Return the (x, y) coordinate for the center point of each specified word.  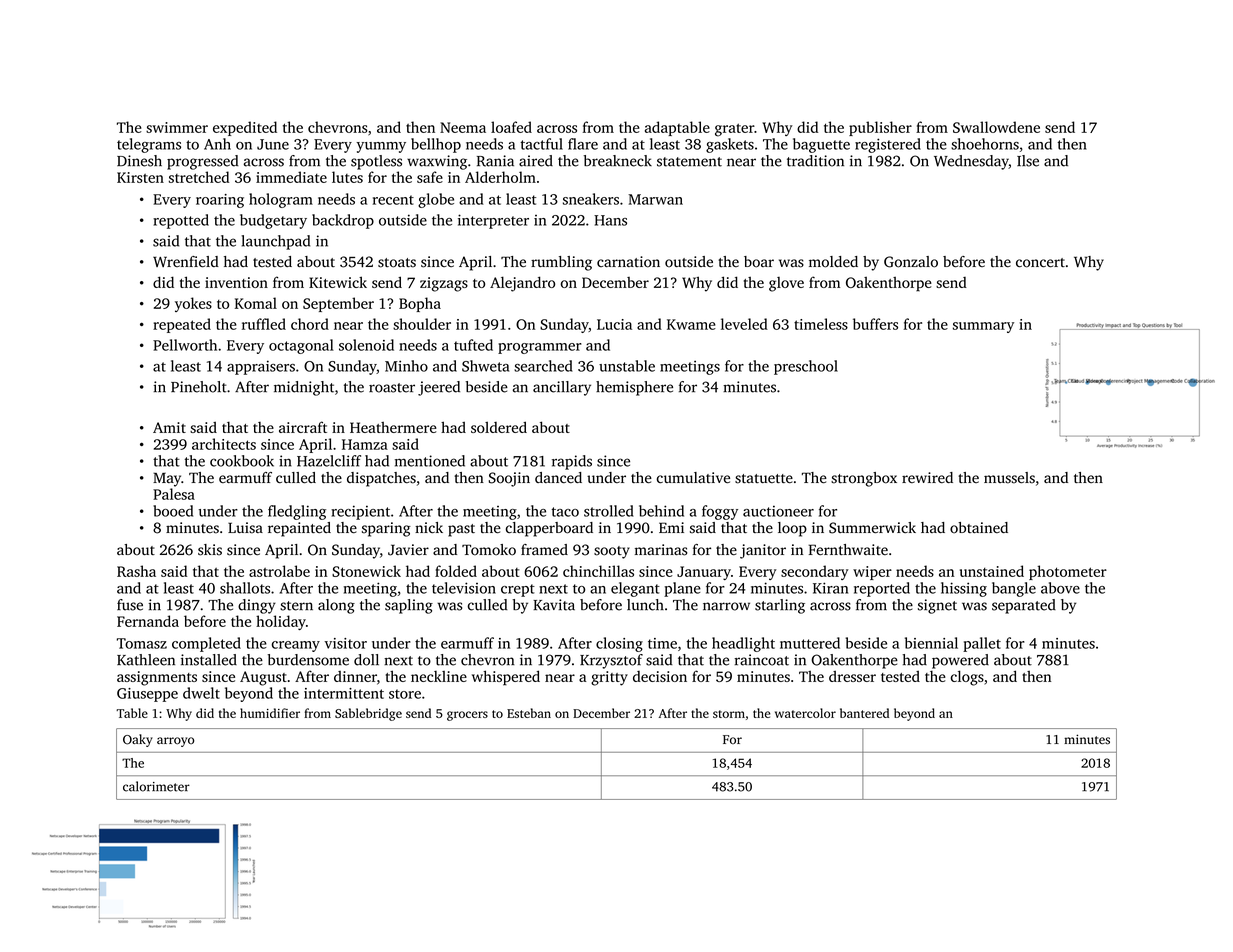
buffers (875, 324)
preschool (806, 367)
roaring (220, 201)
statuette (764, 479)
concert (1040, 263)
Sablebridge (368, 714)
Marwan (655, 199)
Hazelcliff (329, 461)
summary (983, 327)
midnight (304, 388)
